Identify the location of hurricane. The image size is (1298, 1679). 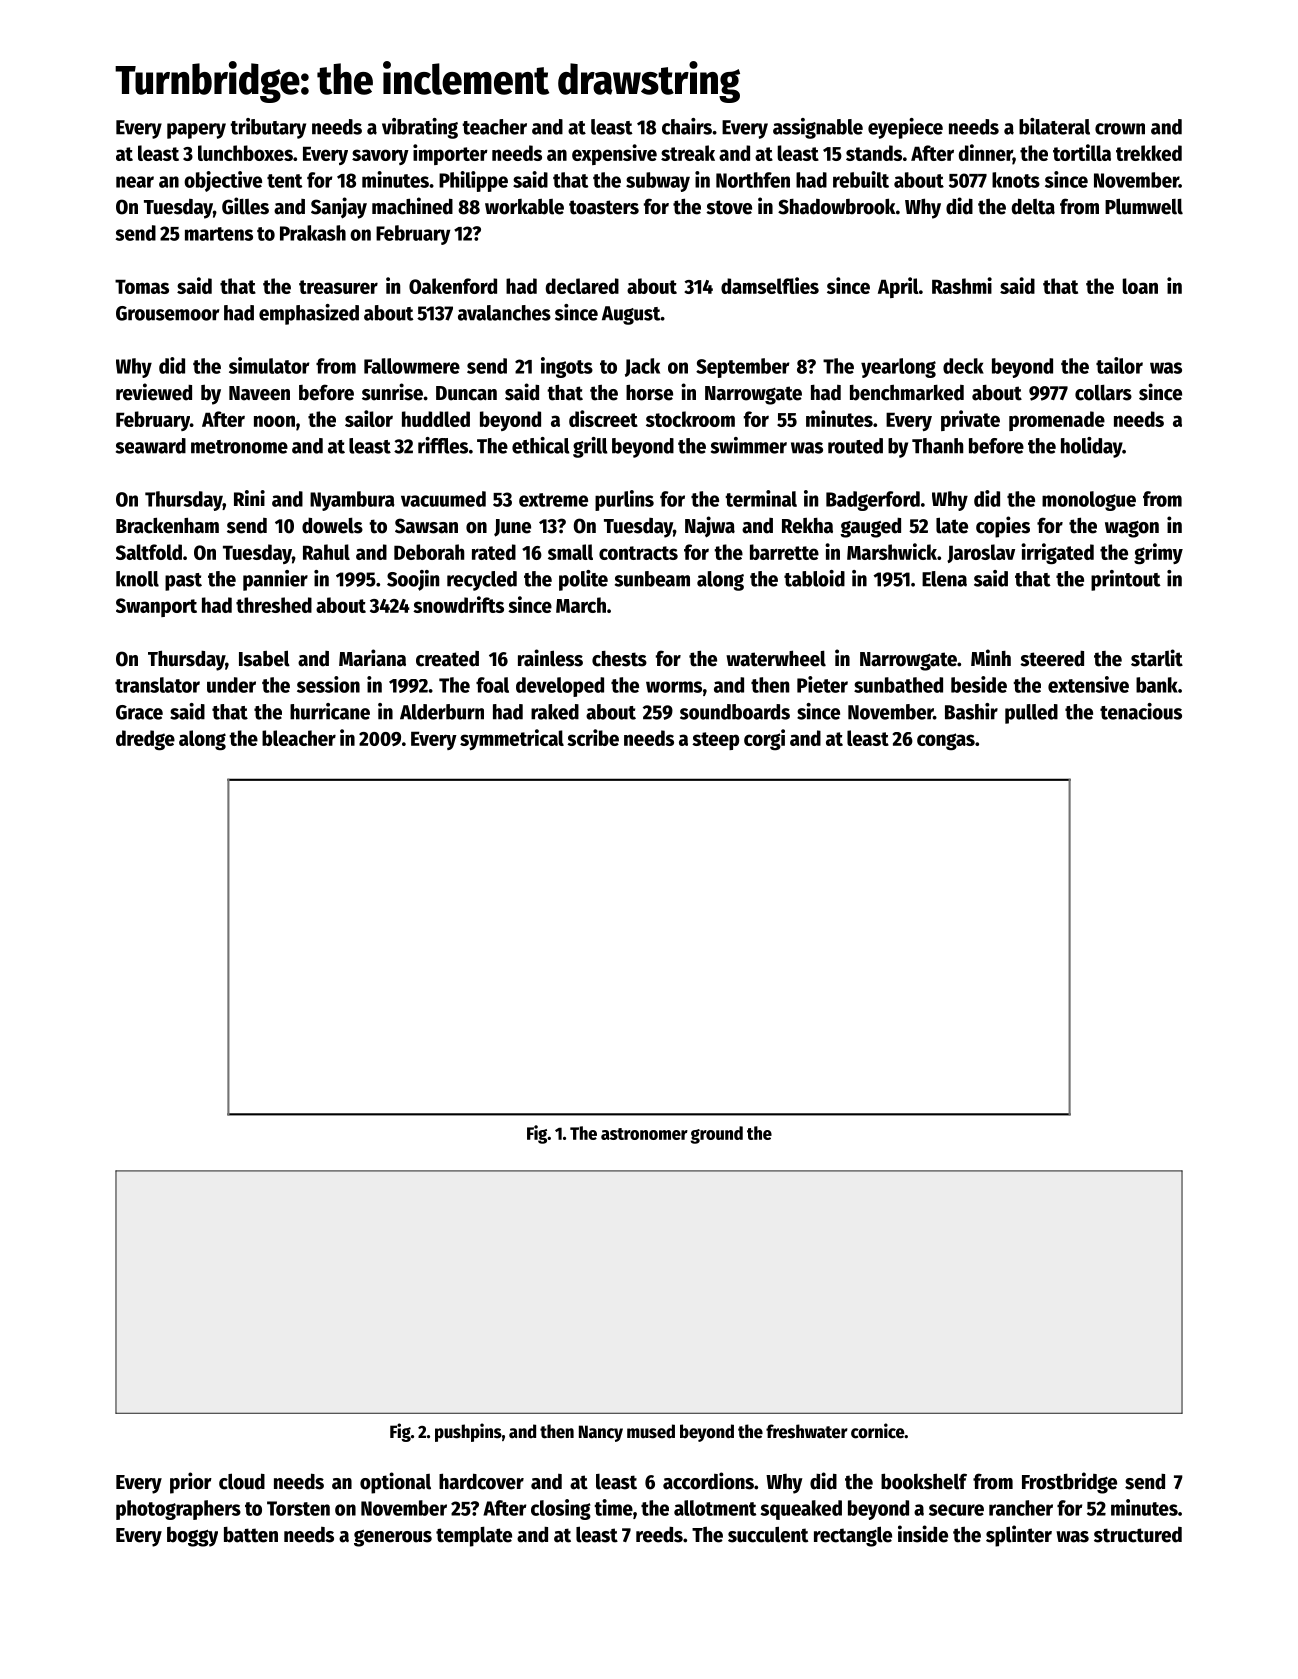
(330, 711).
